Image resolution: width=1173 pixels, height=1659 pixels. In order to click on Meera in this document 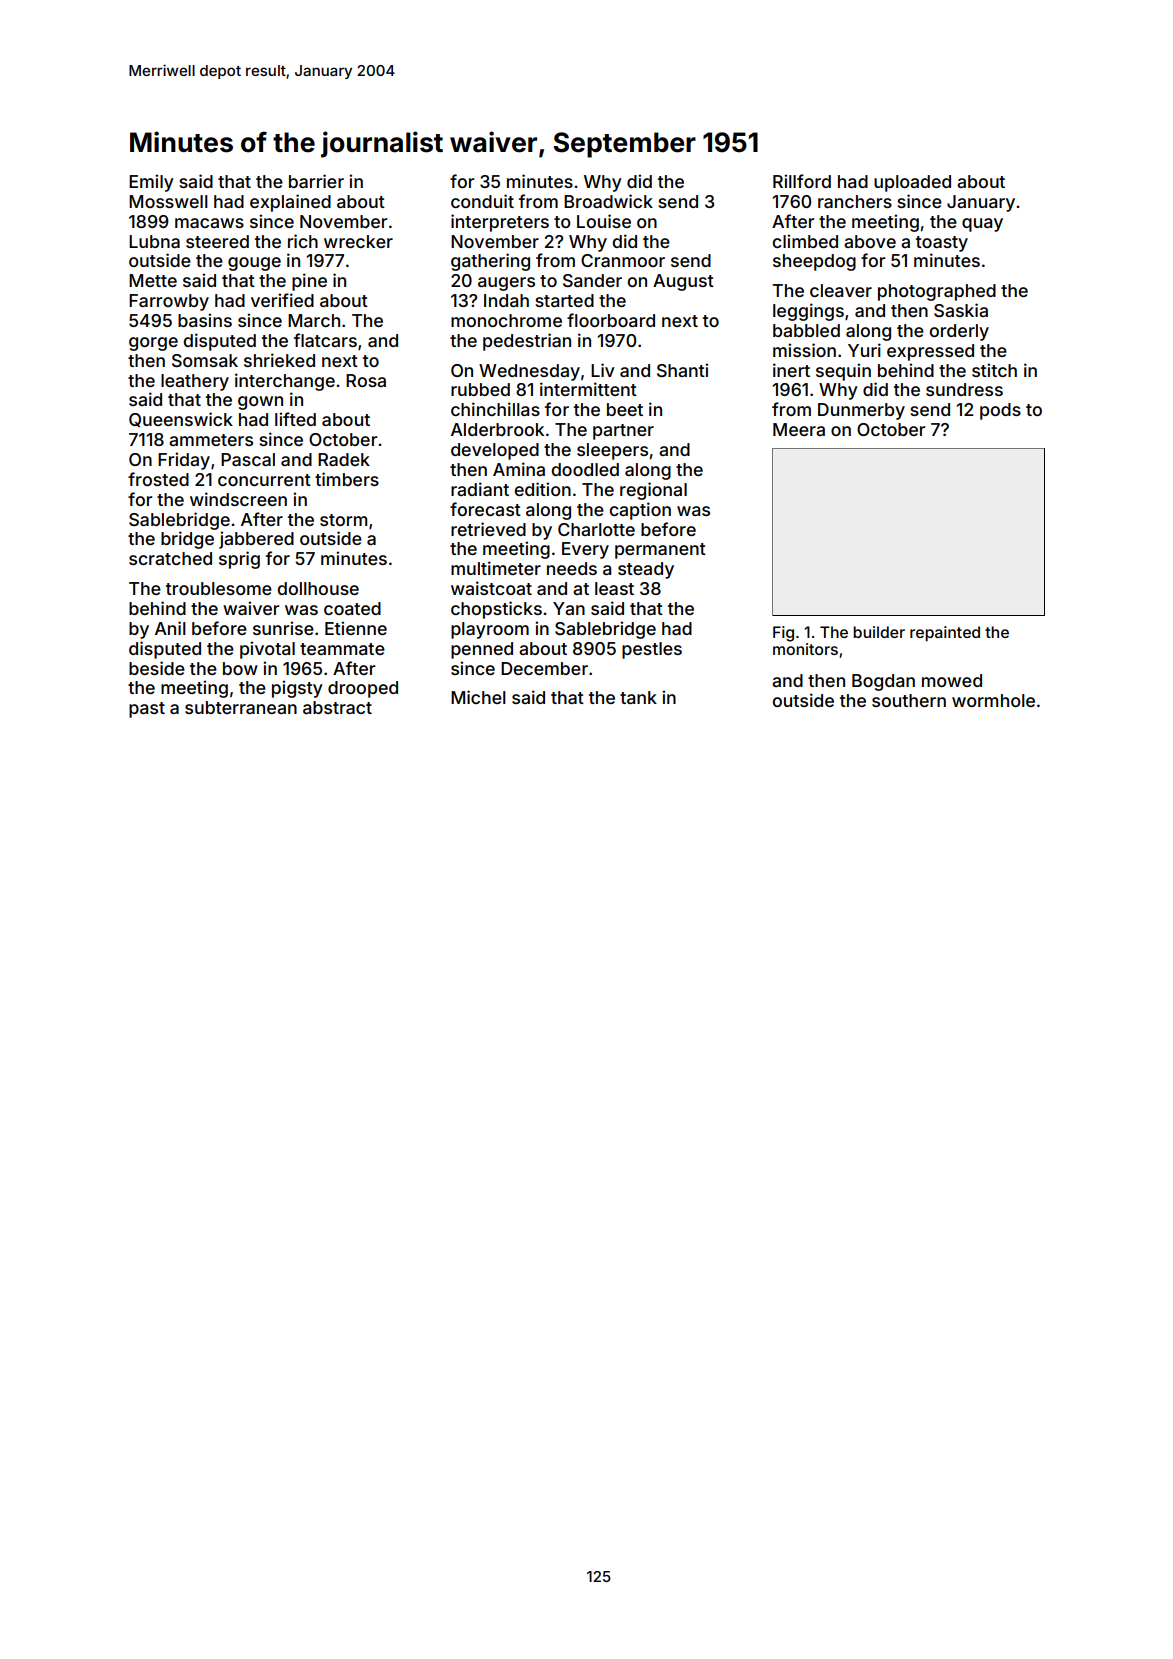, I will do `click(799, 429)`.
